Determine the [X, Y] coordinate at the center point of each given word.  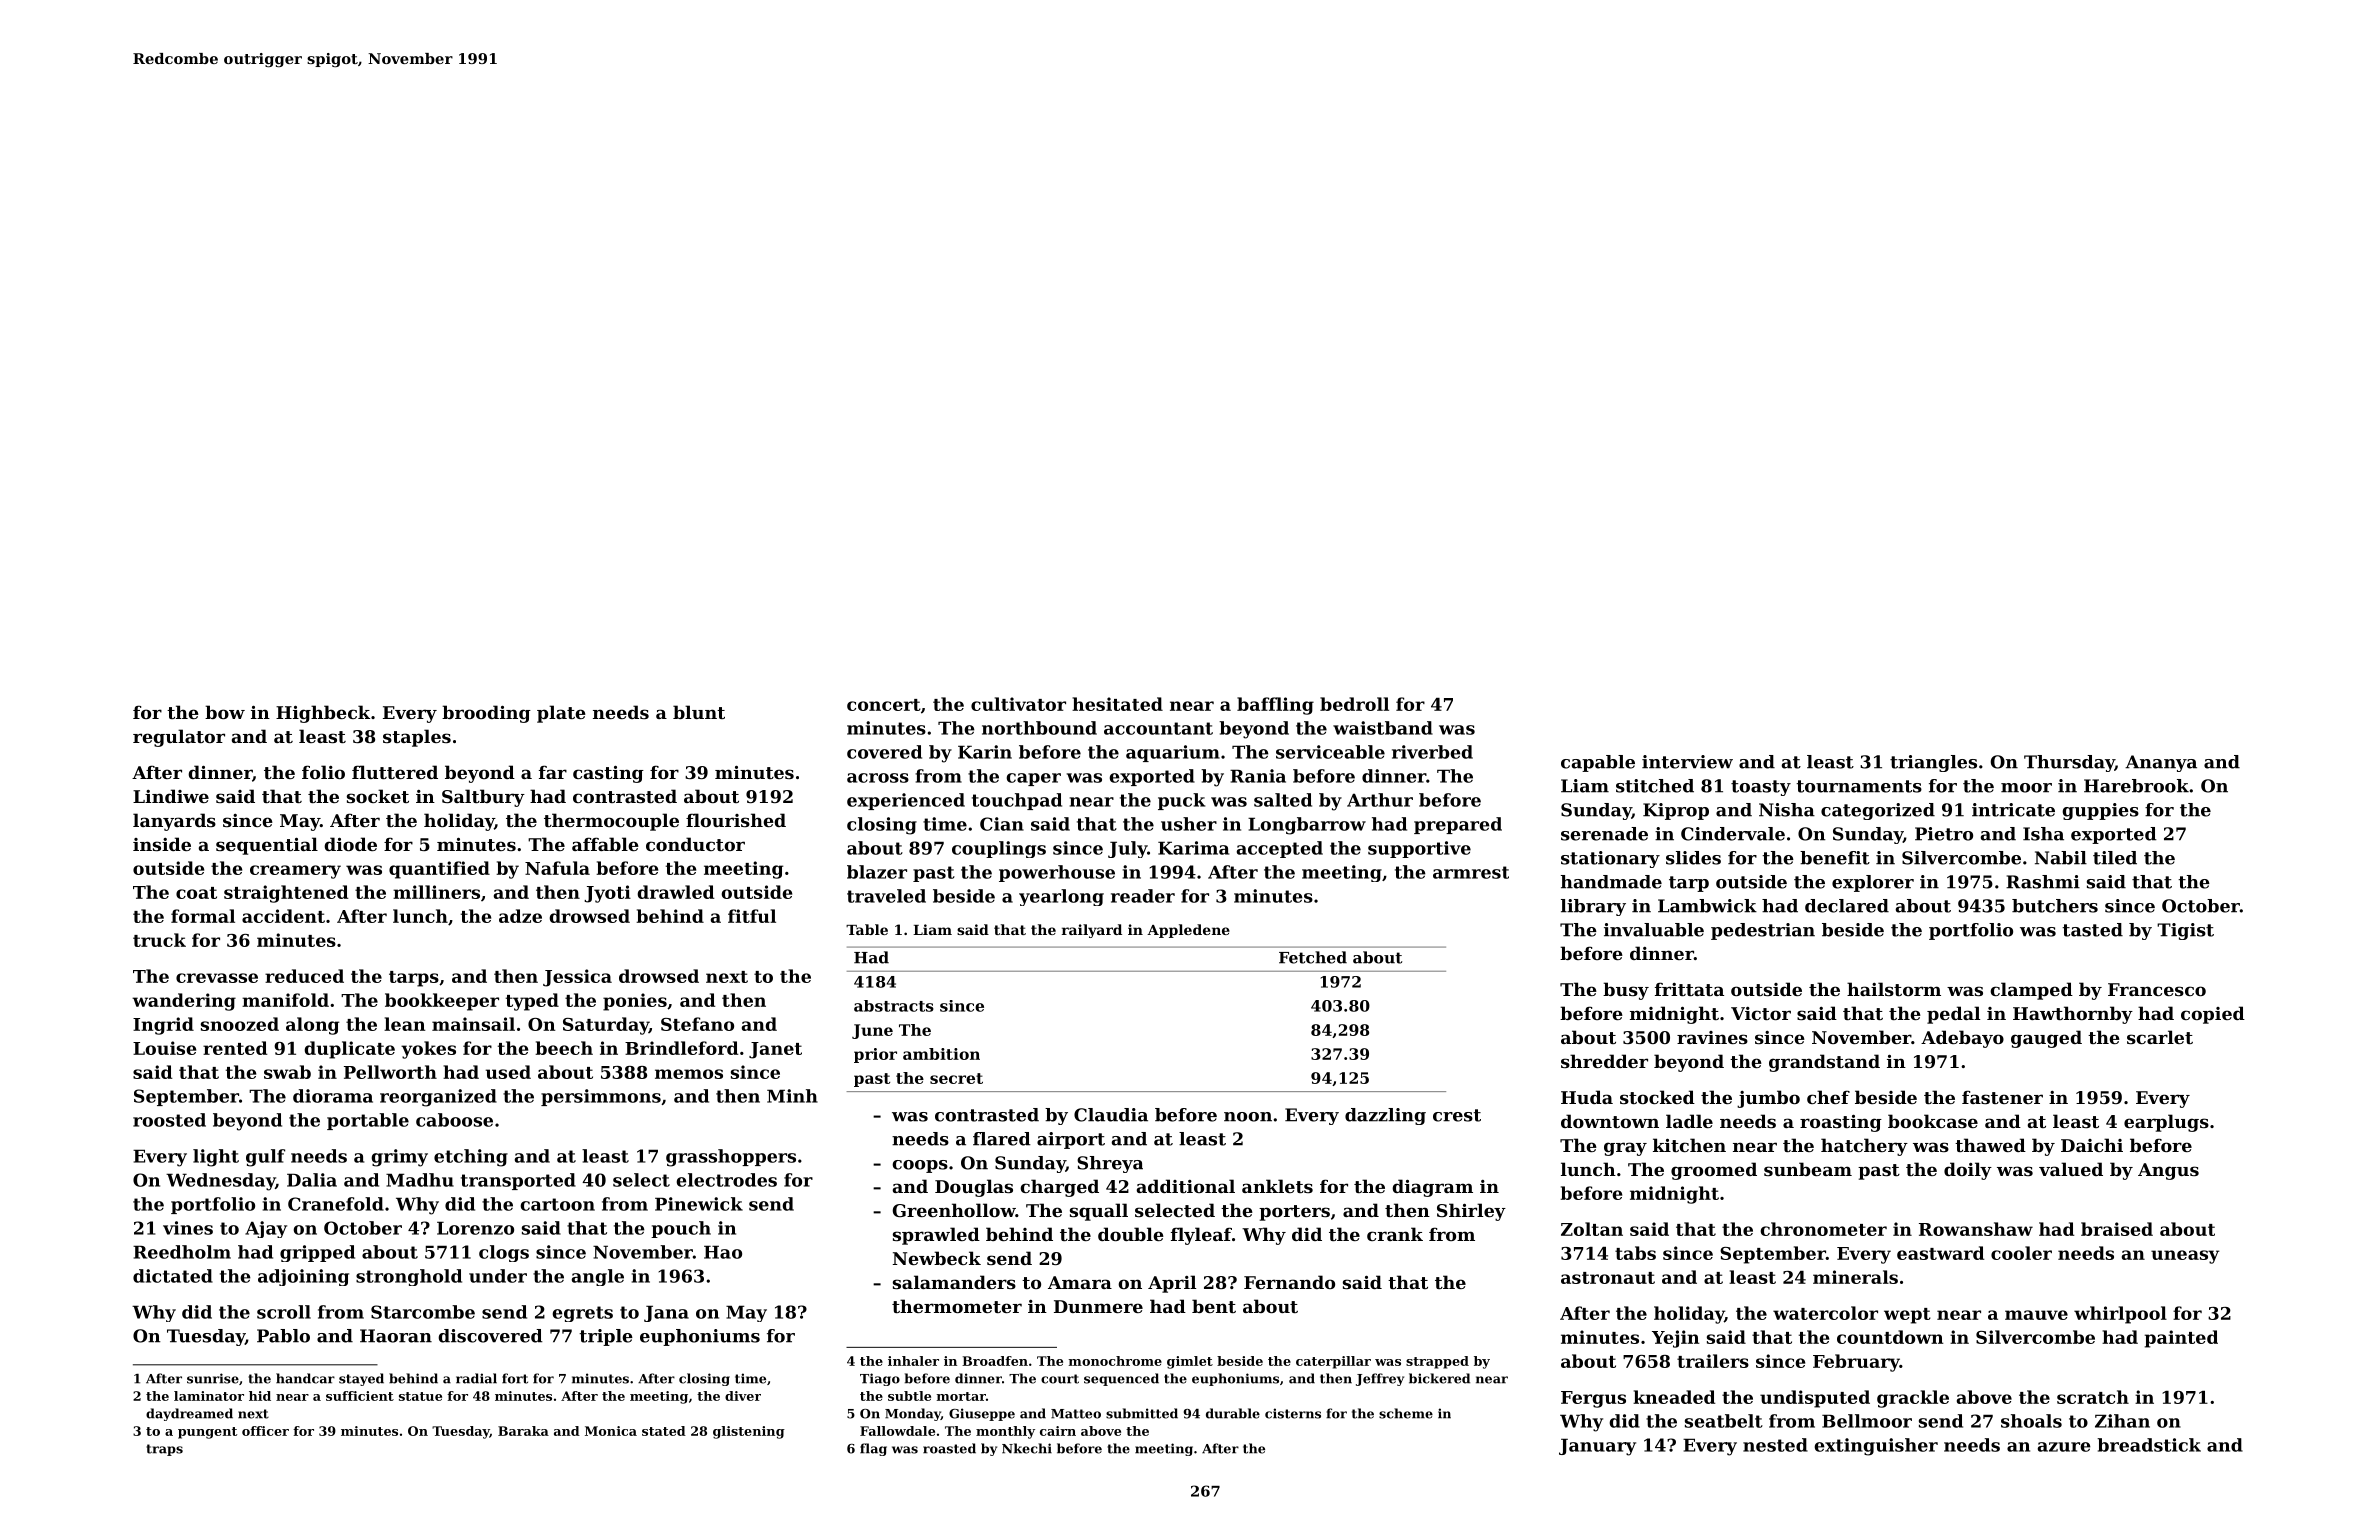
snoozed [240, 1024]
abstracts [894, 1006]
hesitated [1117, 704]
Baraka [523, 1431]
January [1597, 1447]
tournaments [1859, 786]
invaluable [1654, 930]
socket [378, 796]
